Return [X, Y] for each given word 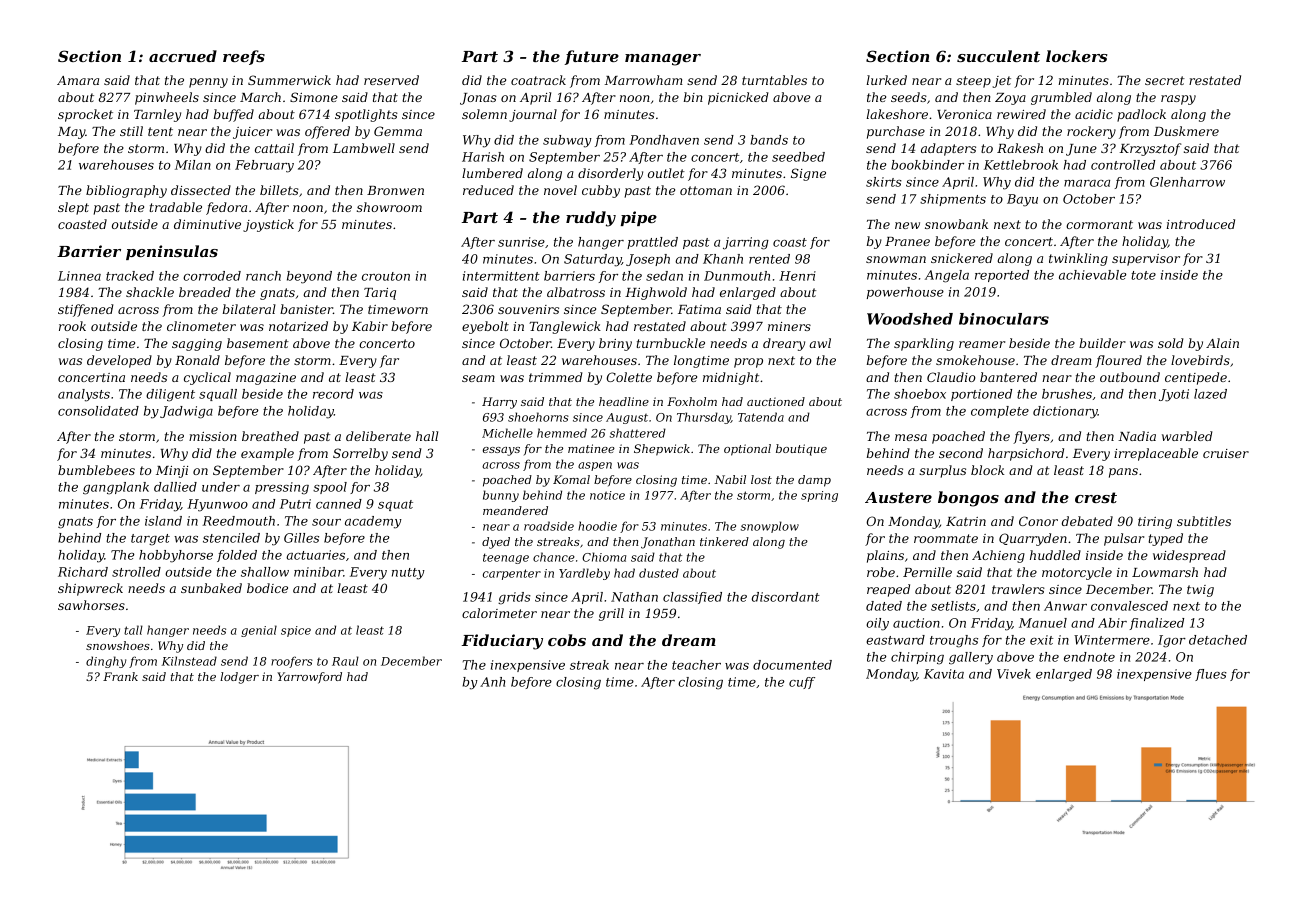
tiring [1155, 523]
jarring [746, 243]
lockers [1076, 56]
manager [663, 60]
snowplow [770, 527]
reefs [244, 57]
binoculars [1004, 319]
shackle [150, 292]
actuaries [315, 555]
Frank [120, 676]
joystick [268, 225]
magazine [266, 379]
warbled [1187, 436]
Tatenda [761, 417]
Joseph [648, 260]
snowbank [956, 224]
